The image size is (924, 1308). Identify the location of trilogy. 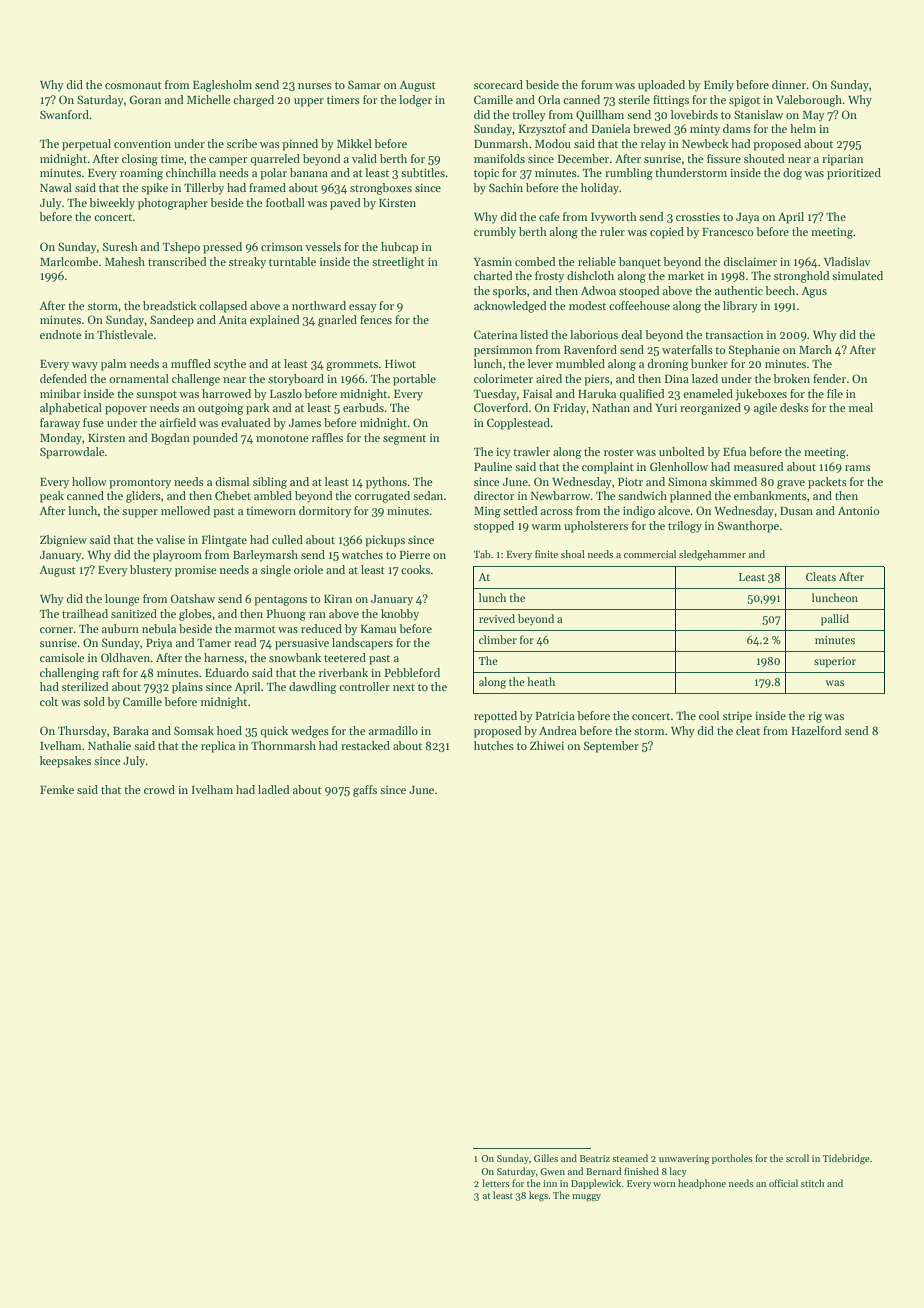
(685, 527).
